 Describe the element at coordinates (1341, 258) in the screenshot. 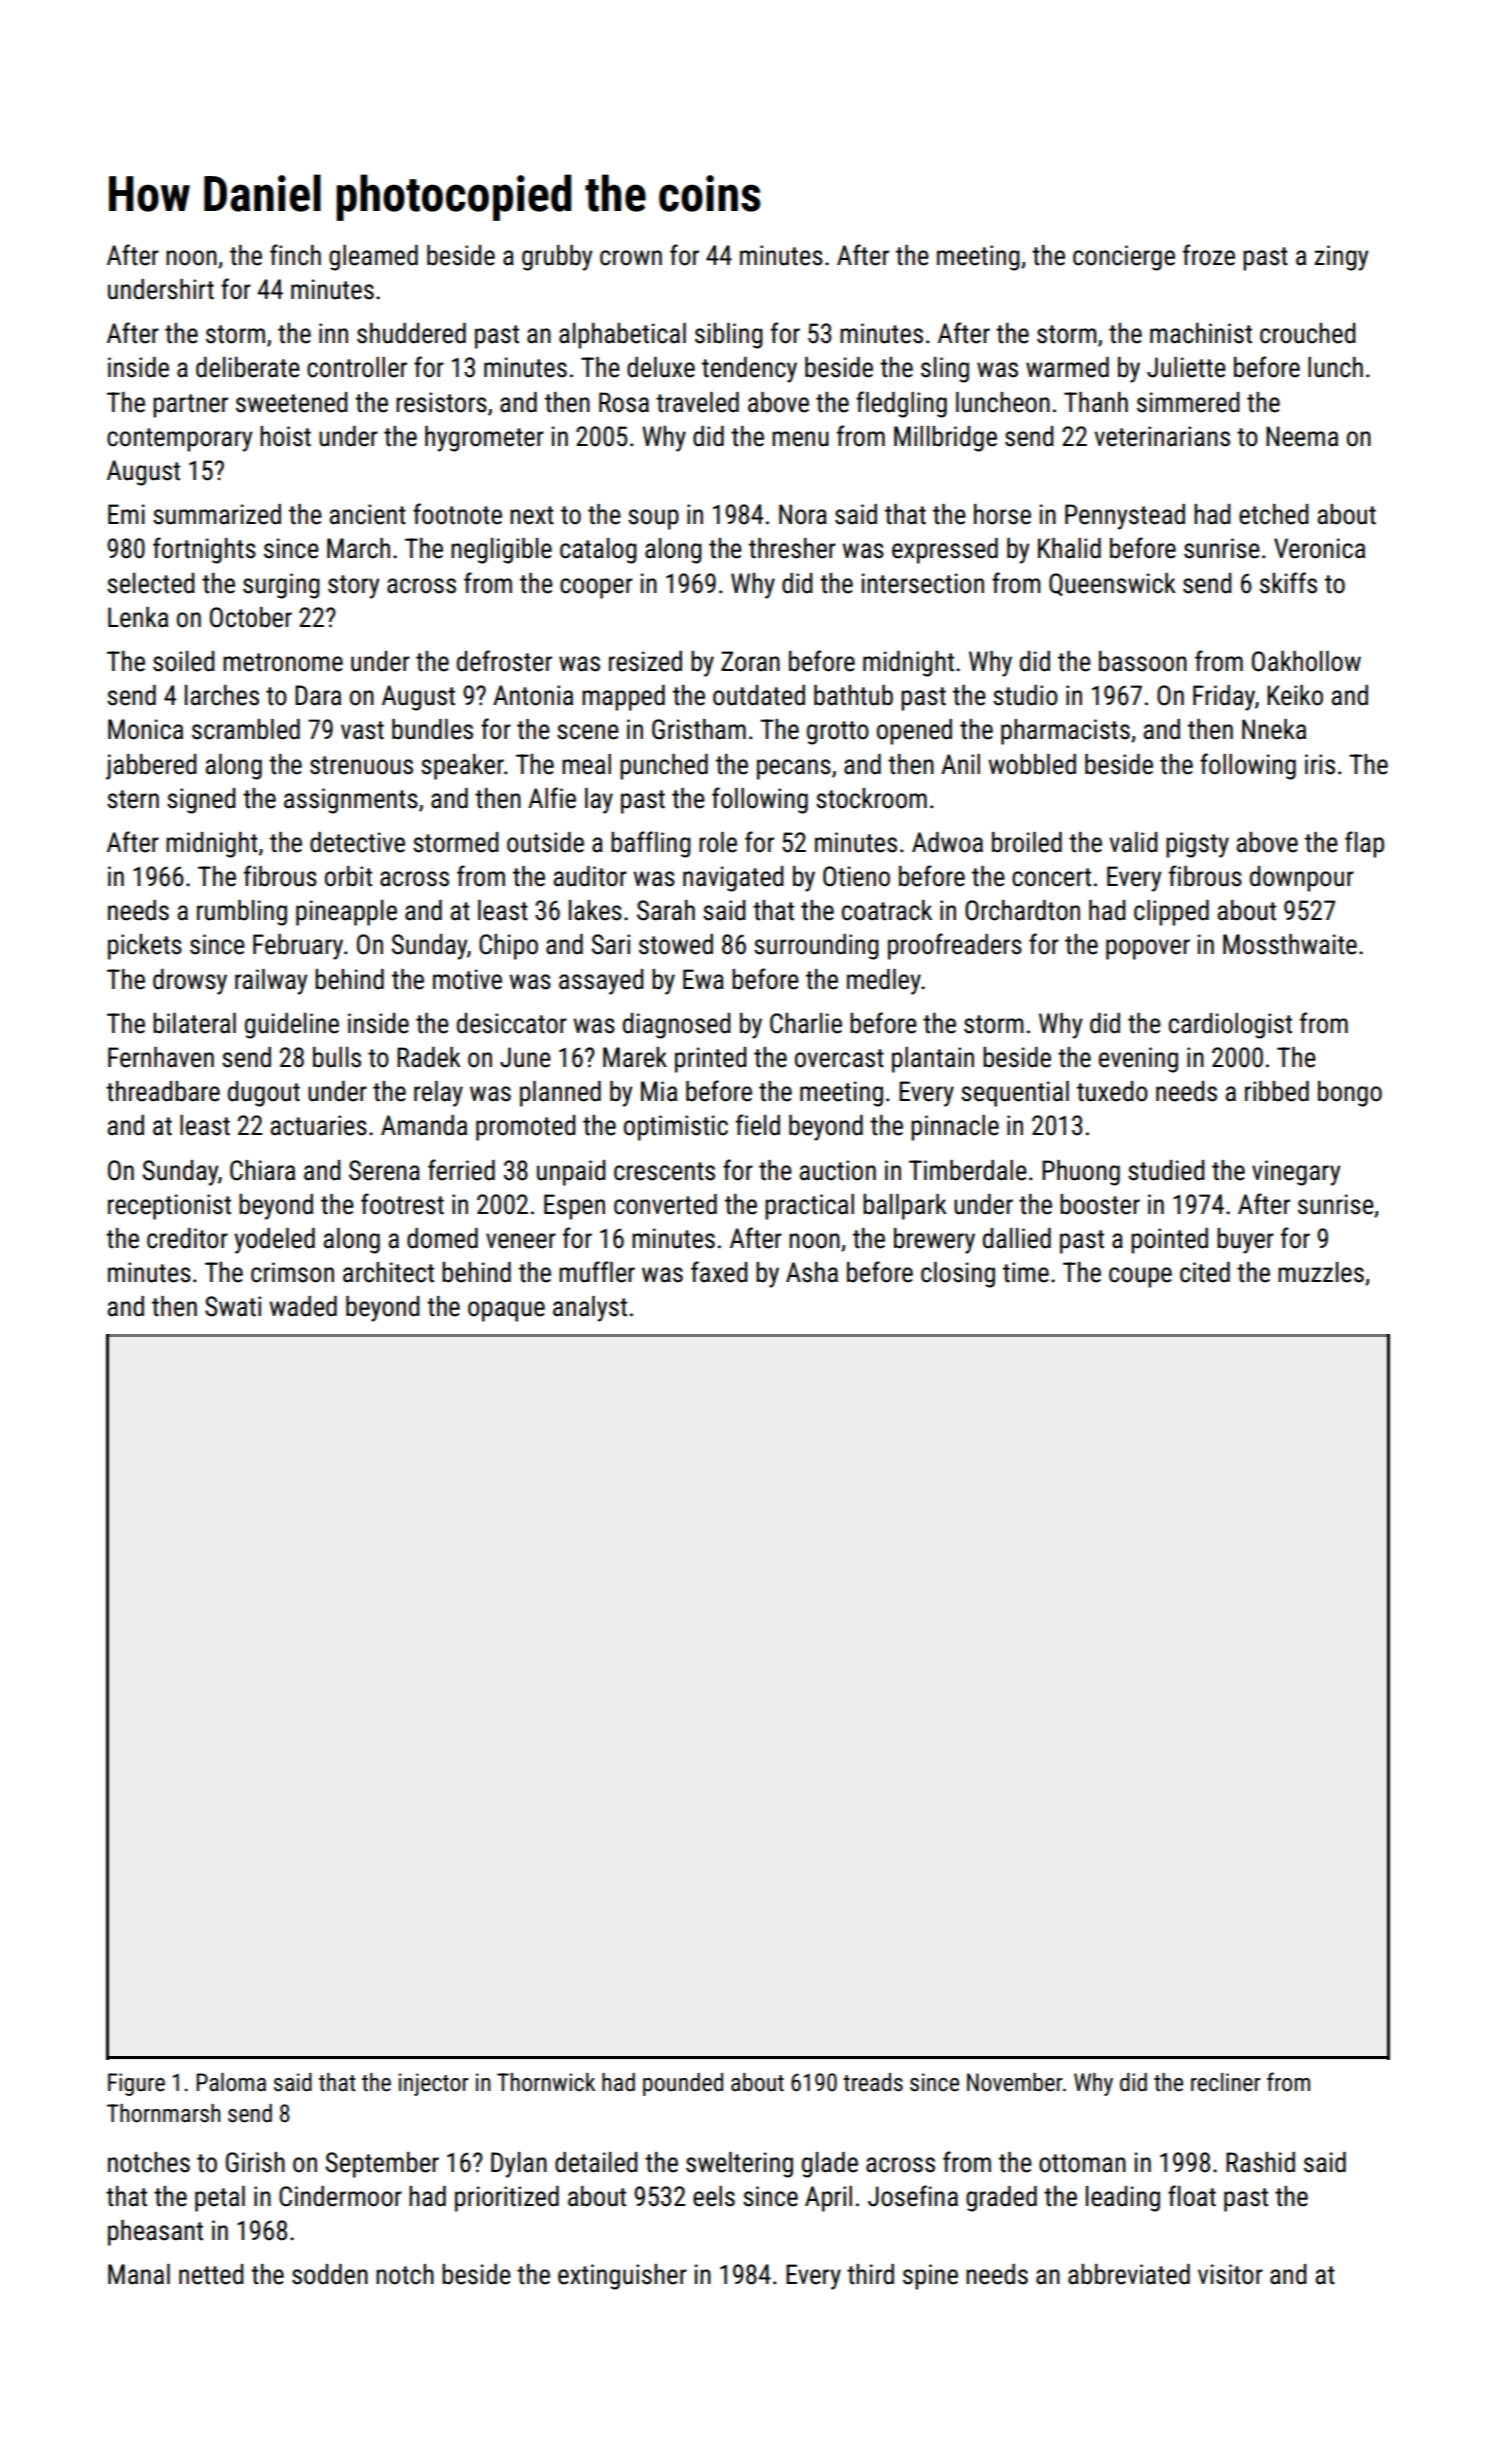

I see `zingy` at that location.
